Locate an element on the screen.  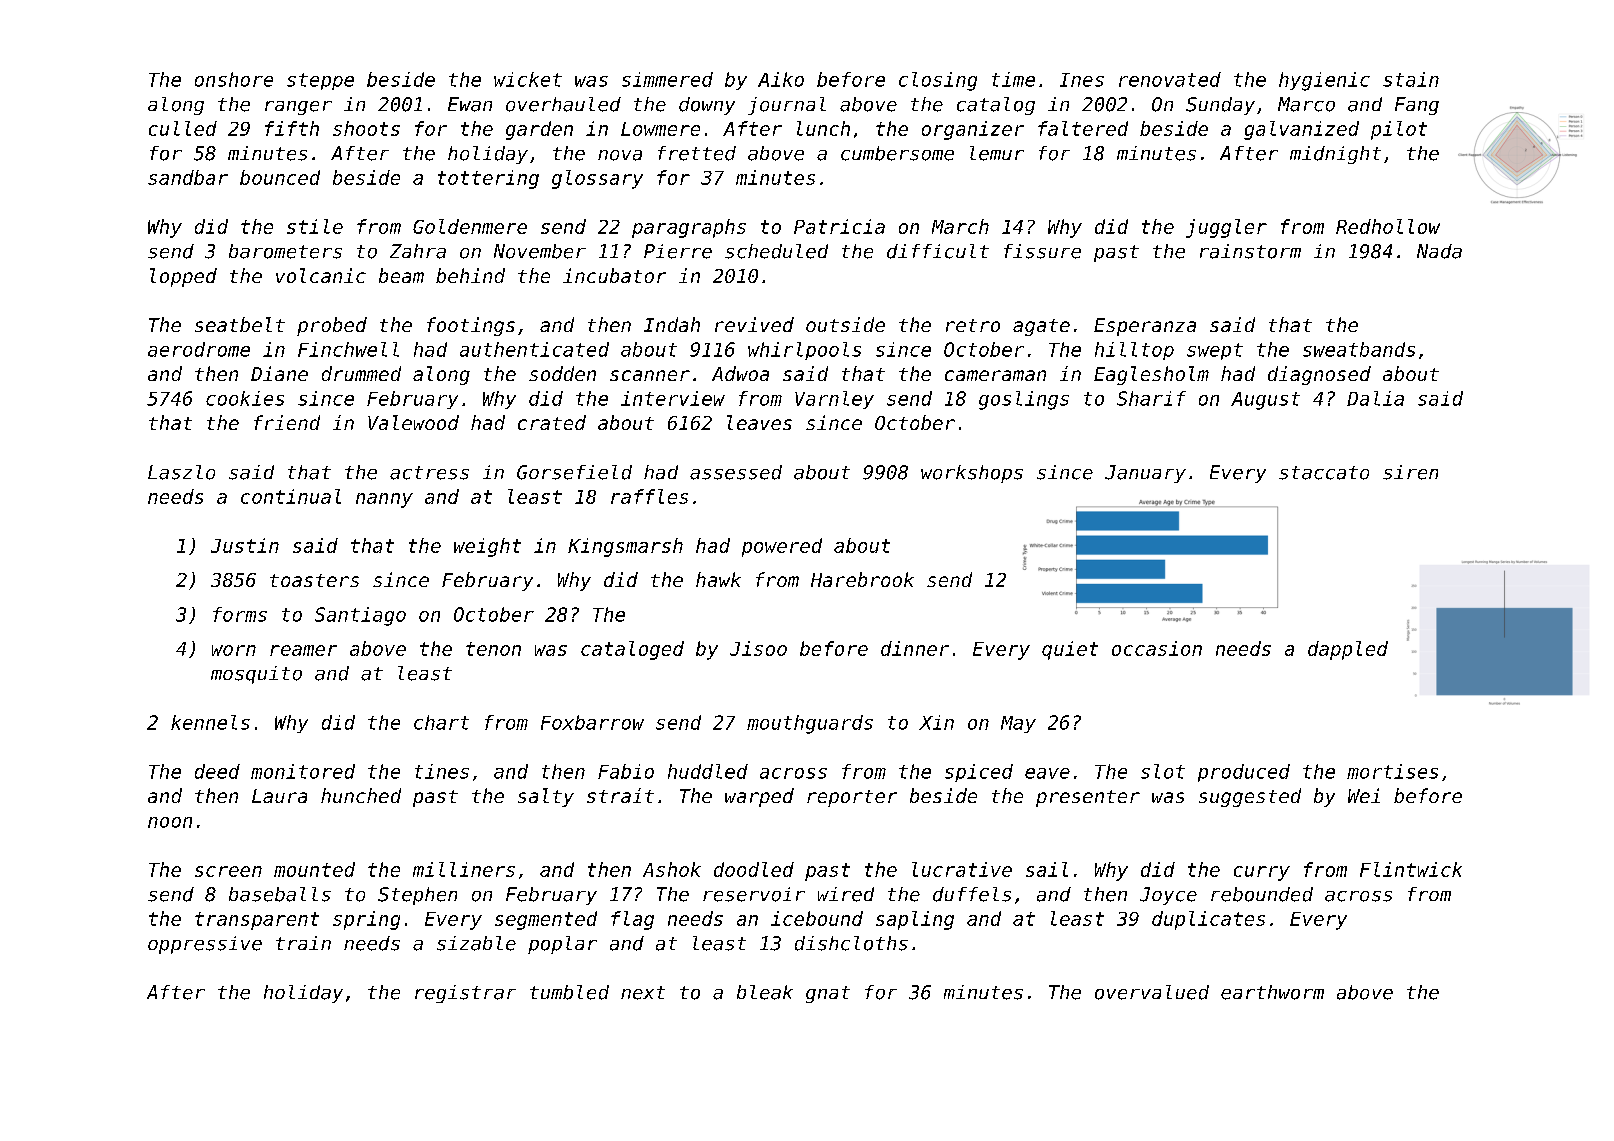
Goldenmere is located at coordinates (470, 226).
